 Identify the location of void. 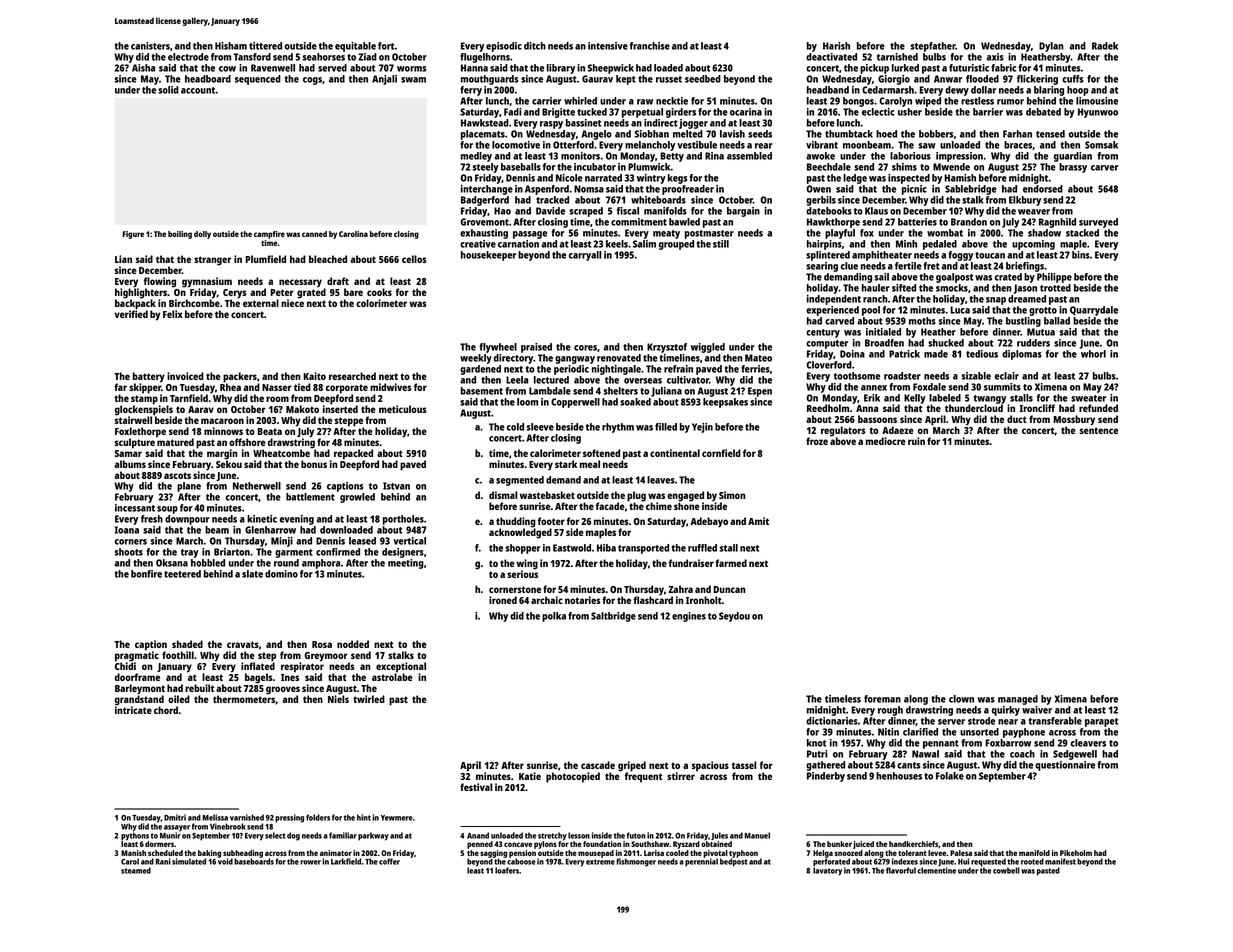
(225, 861).
